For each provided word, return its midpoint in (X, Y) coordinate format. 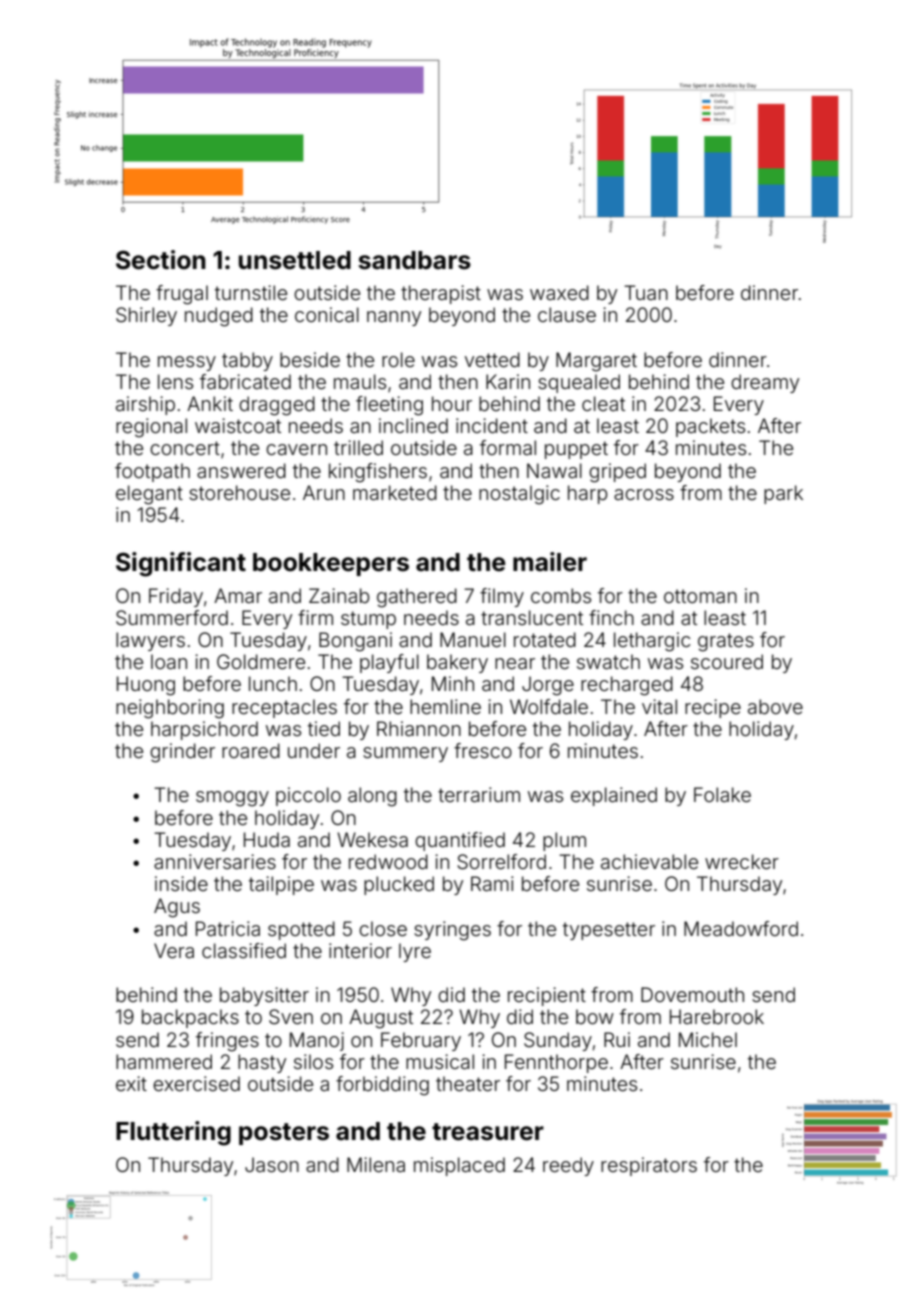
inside (181, 883)
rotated (545, 639)
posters (284, 1134)
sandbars (414, 260)
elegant (149, 495)
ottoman (700, 596)
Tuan (646, 292)
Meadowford (741, 928)
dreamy (765, 383)
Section (161, 260)
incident (492, 425)
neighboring (170, 709)
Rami (492, 883)
